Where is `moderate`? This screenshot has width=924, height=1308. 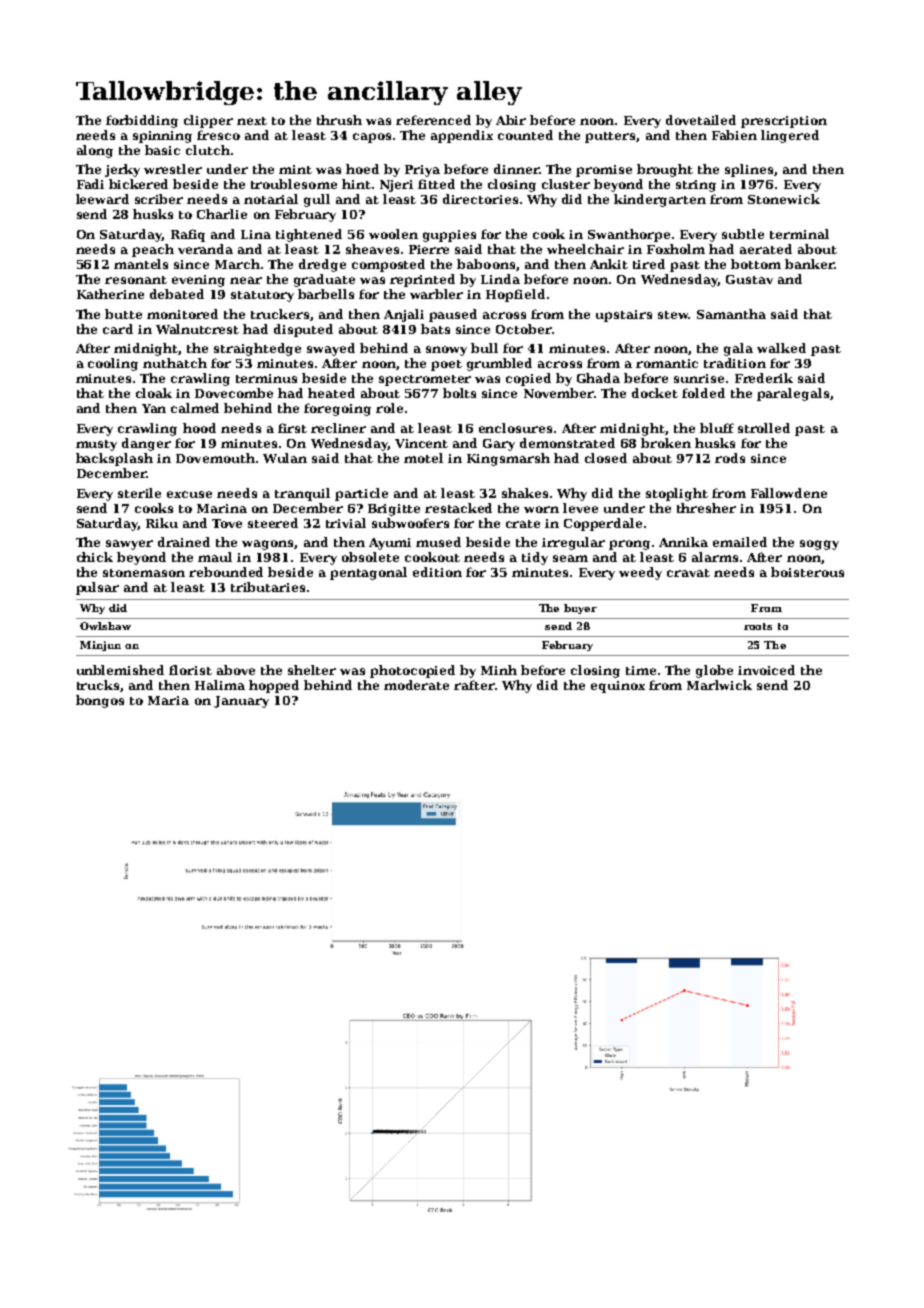
moderate is located at coordinates (416, 685).
